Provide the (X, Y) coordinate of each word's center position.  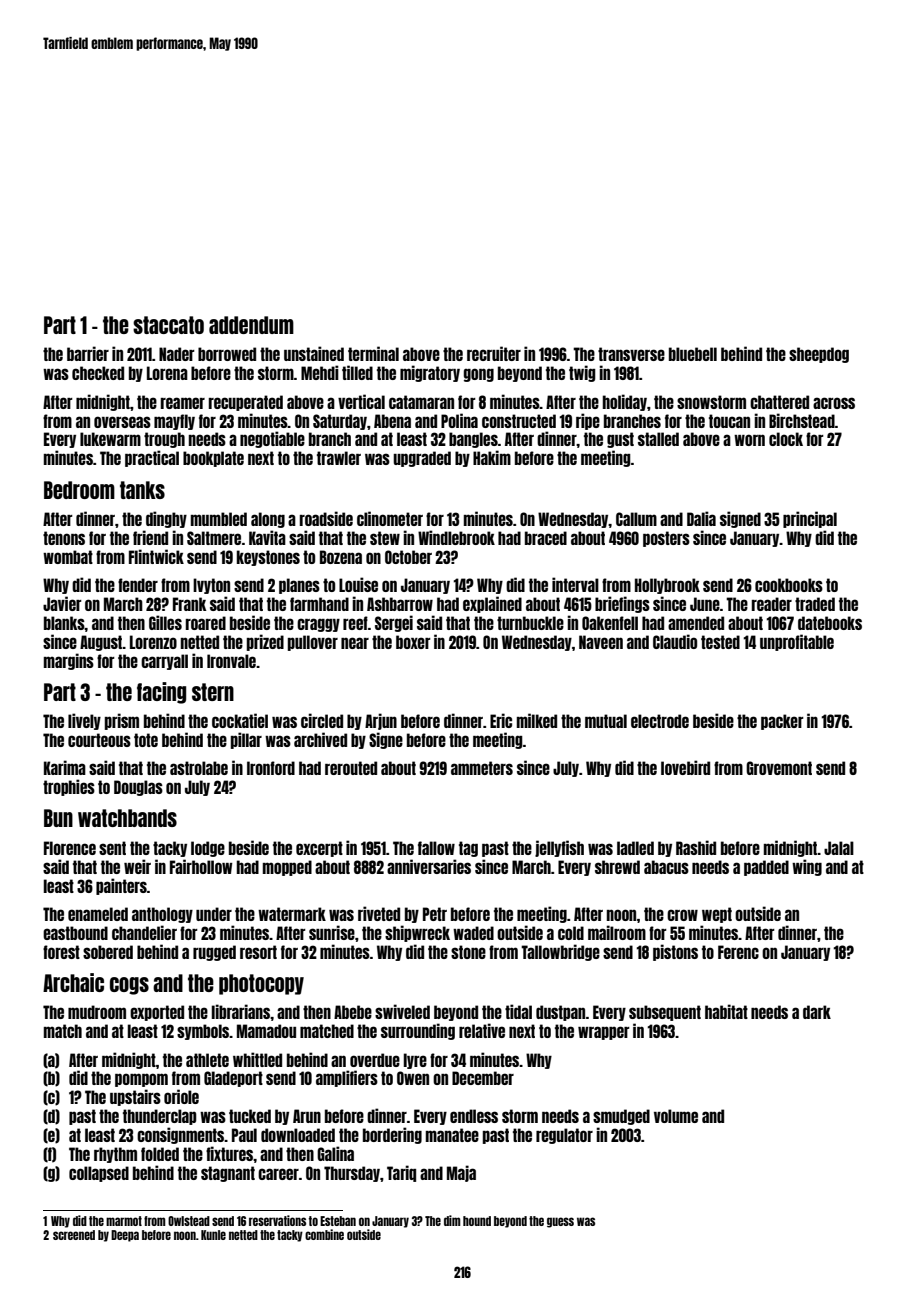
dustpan (561, 1013)
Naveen (601, 642)
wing (807, 867)
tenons (64, 538)
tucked (250, 1116)
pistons (675, 952)
